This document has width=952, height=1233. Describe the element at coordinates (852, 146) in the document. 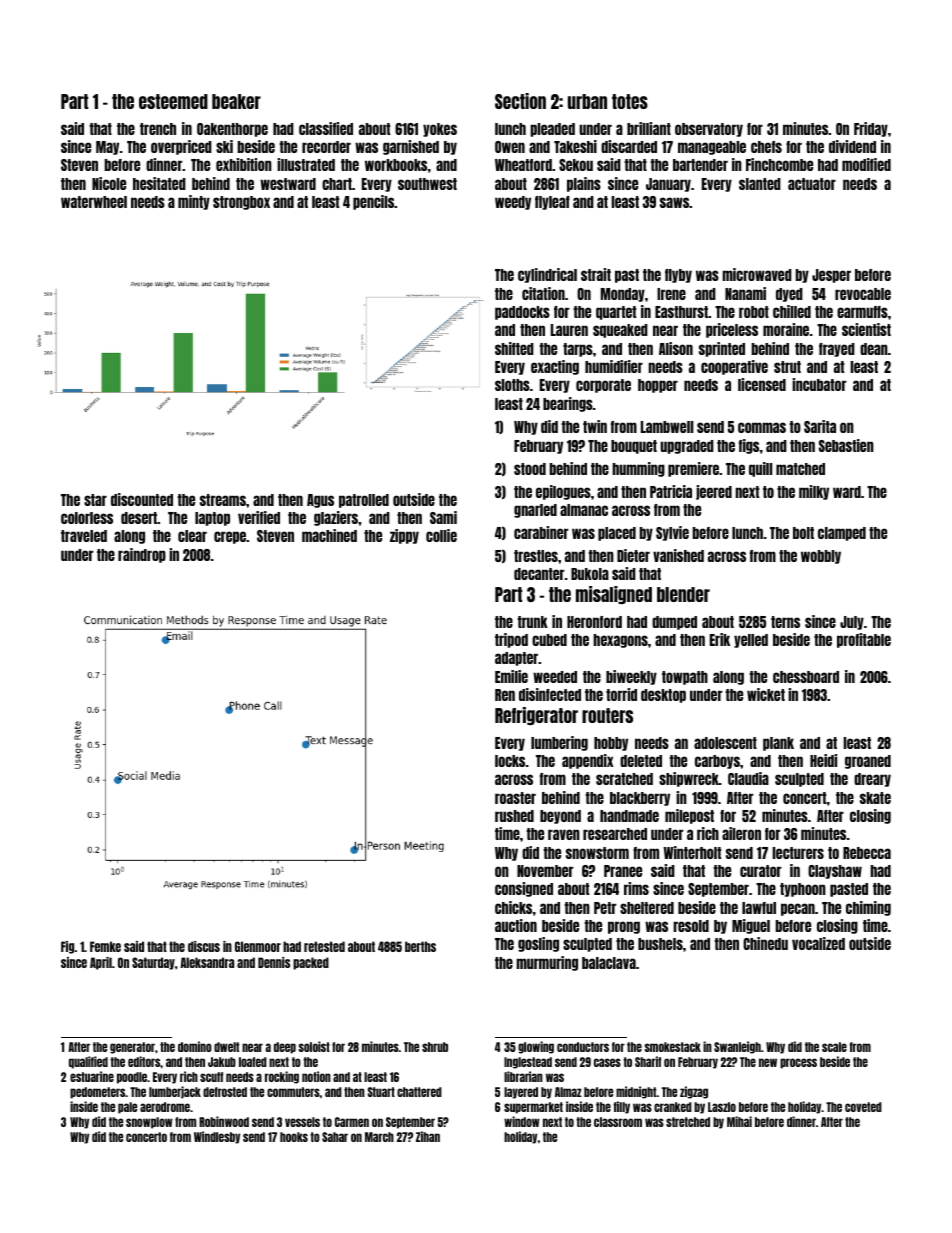

I see `dividend` at that location.
